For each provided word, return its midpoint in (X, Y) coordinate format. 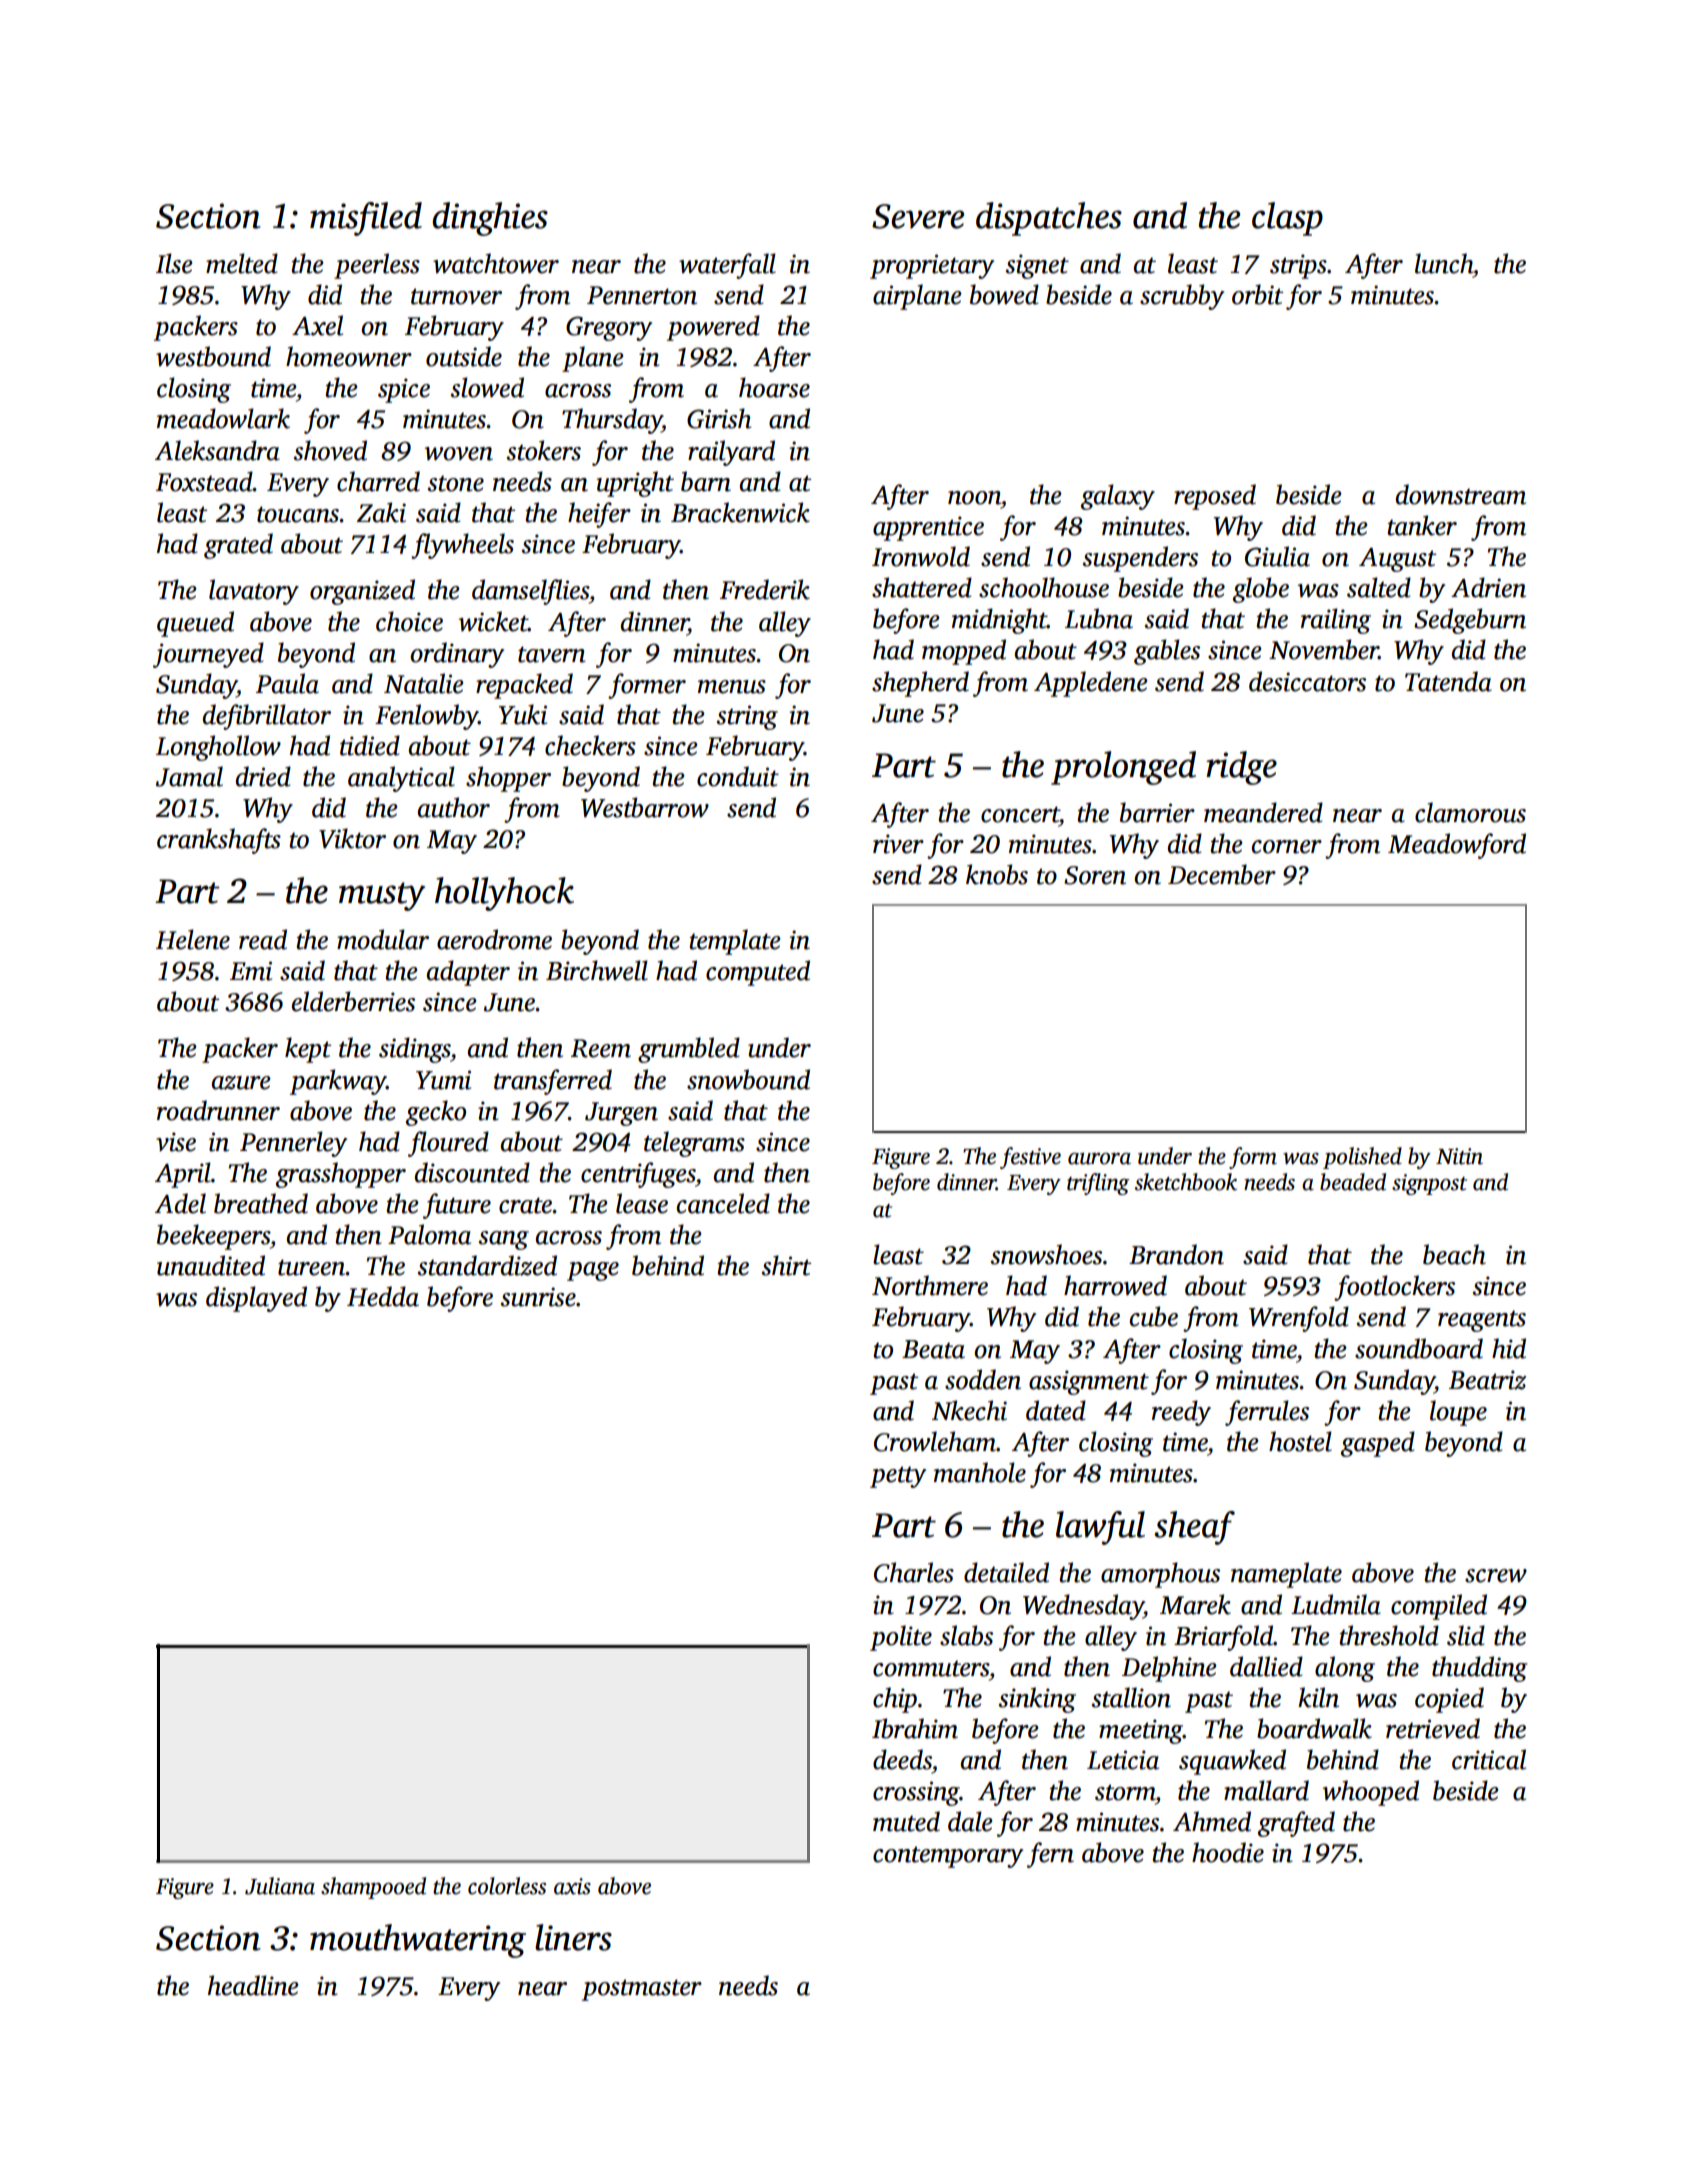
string (747, 717)
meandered (1263, 812)
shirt (786, 1265)
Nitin (1459, 1156)
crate (526, 1205)
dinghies (490, 219)
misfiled (366, 219)
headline (253, 1985)
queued (195, 624)
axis (572, 1886)
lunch (1444, 263)
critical (1489, 1759)
